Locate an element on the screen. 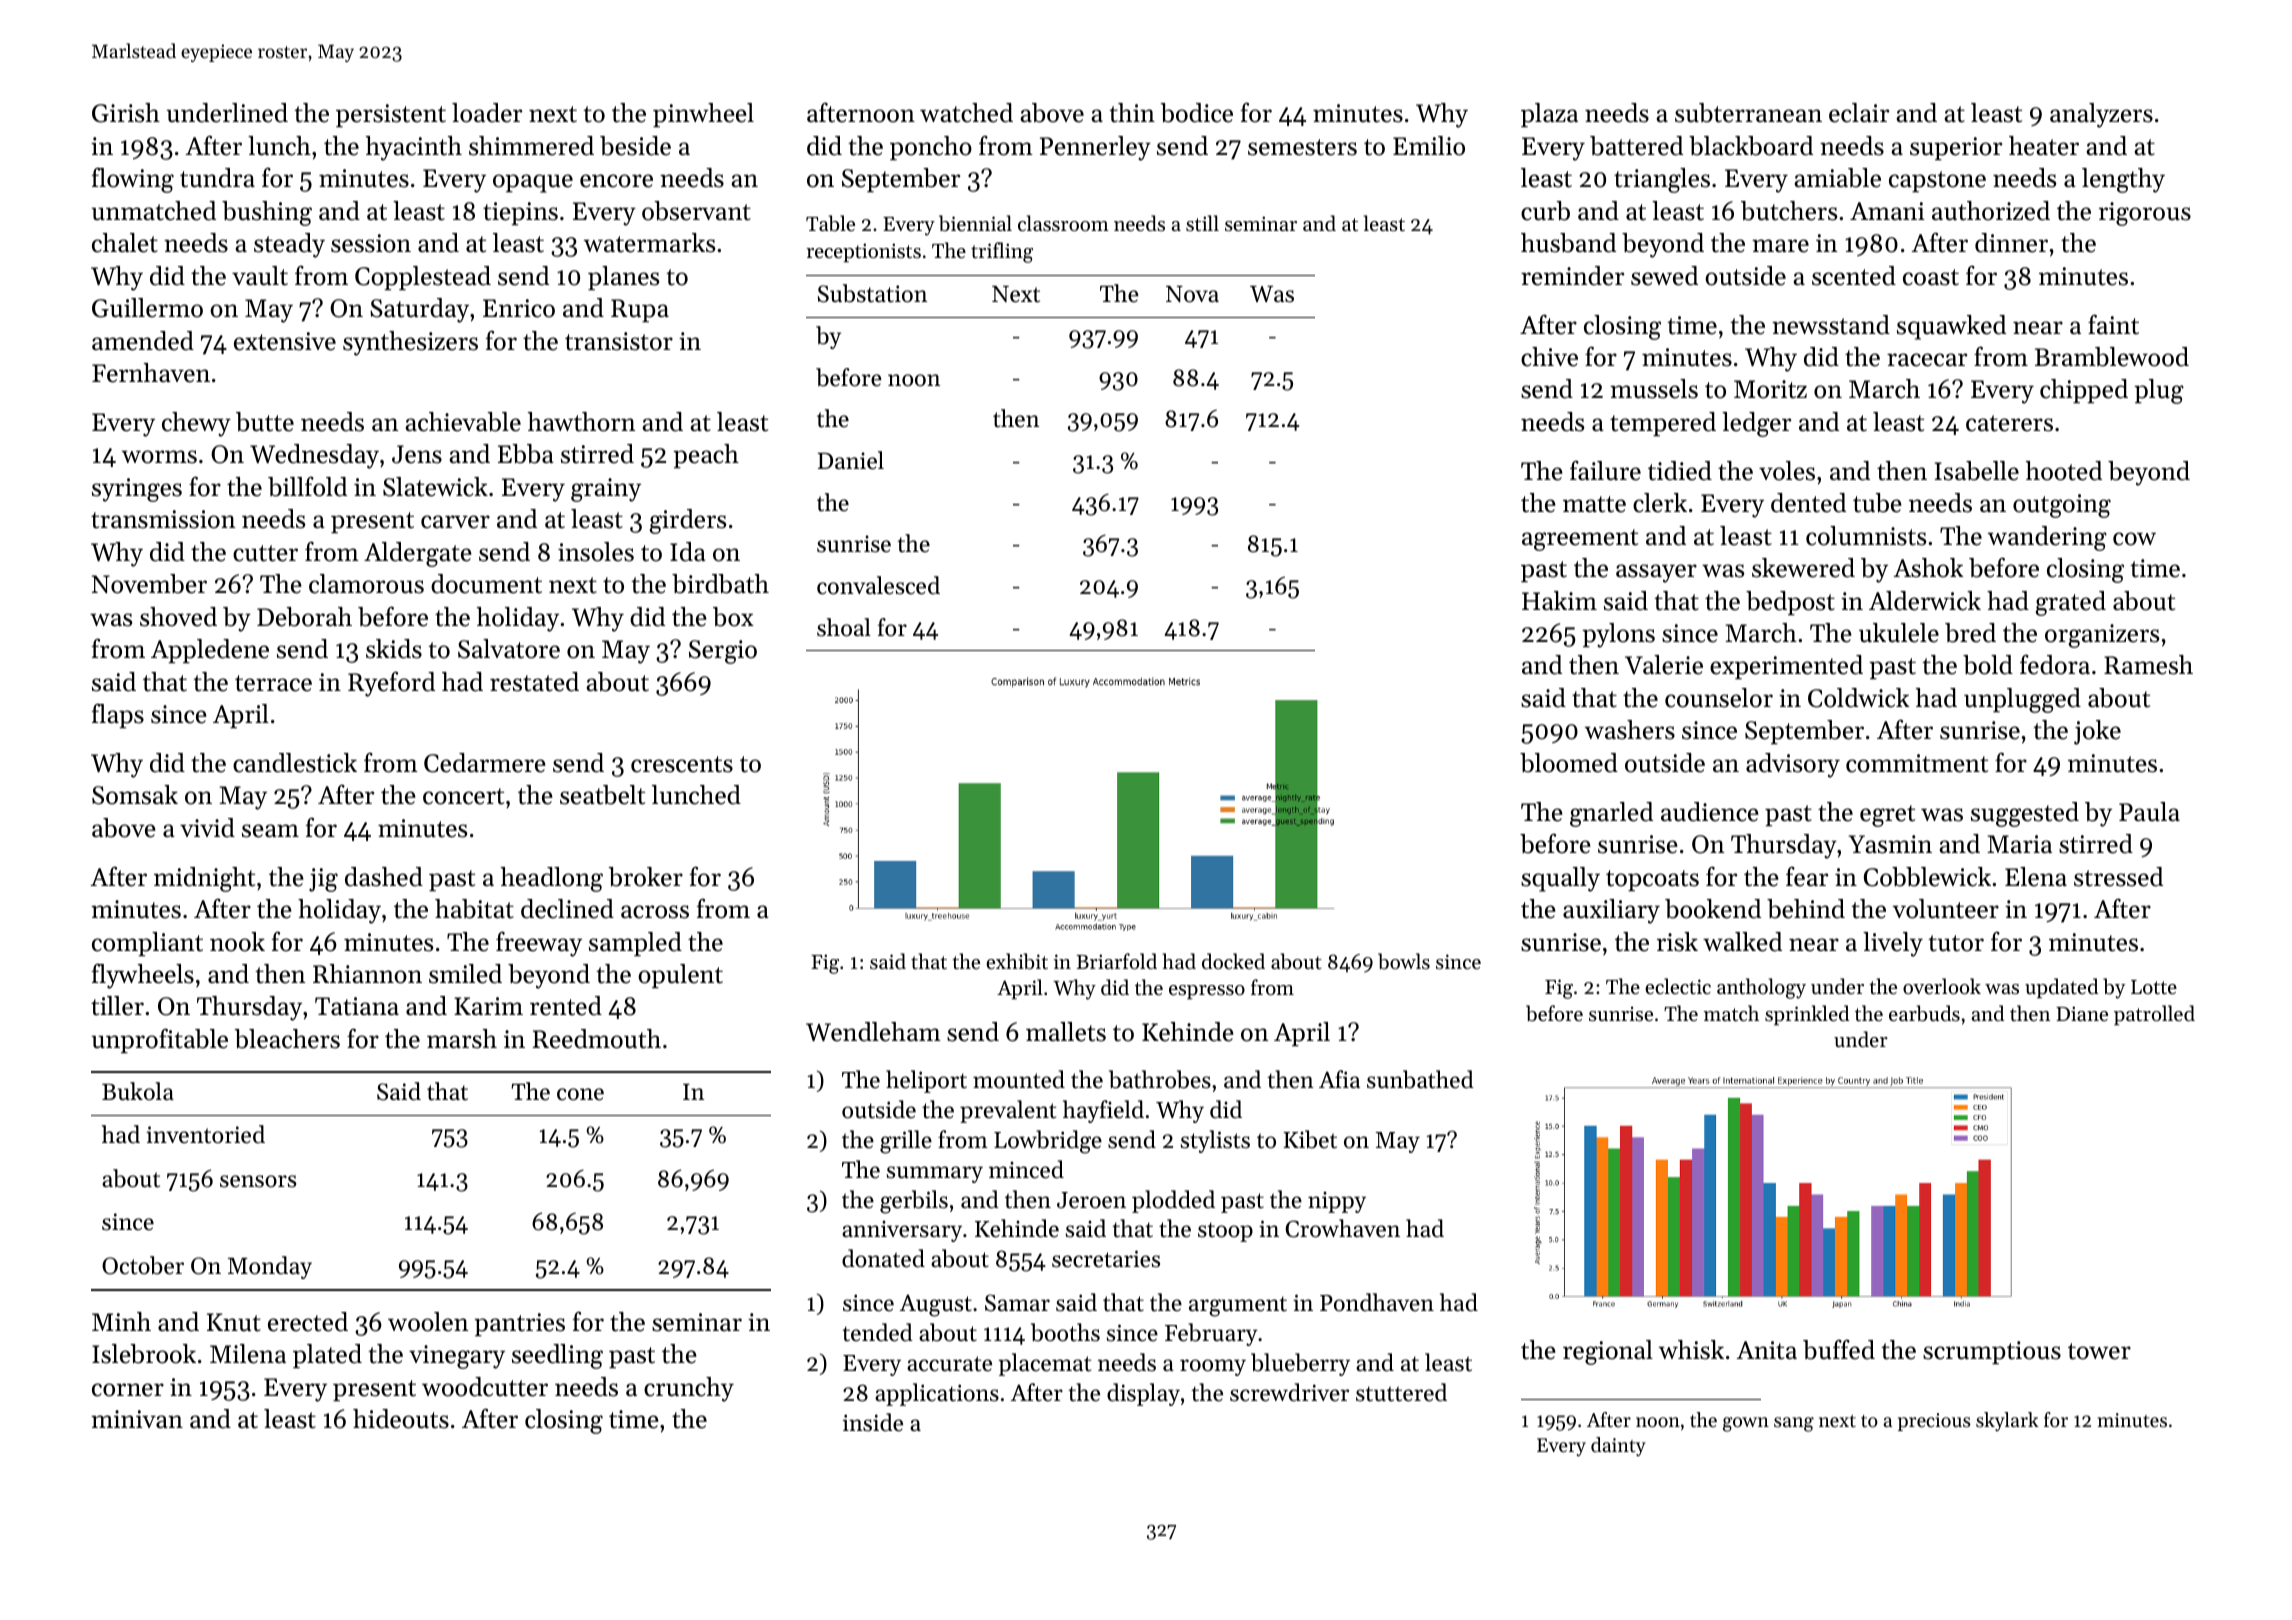 The width and height of the screenshot is (2292, 1620). scrumptious is located at coordinates (1992, 1352).
